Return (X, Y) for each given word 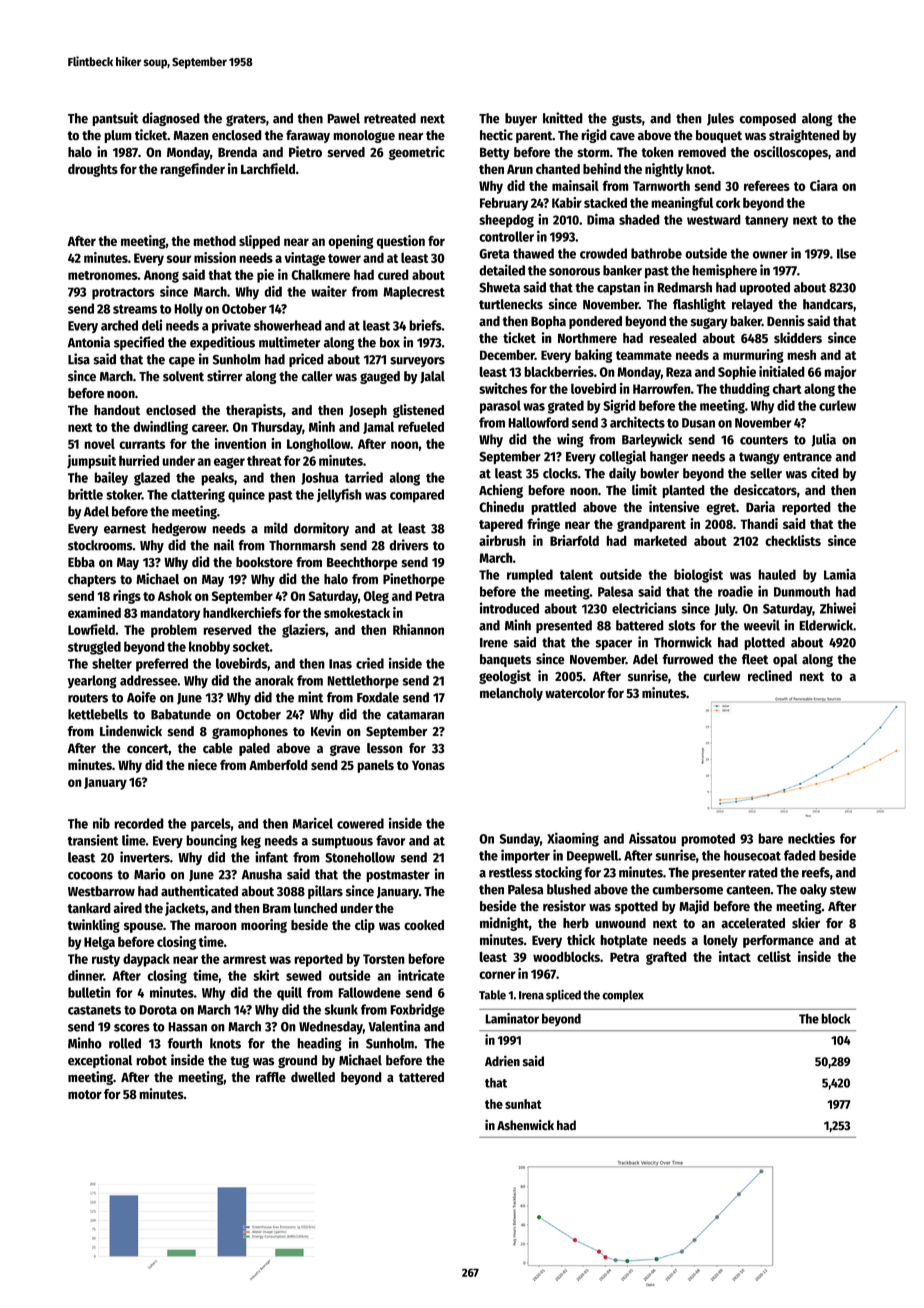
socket (251, 646)
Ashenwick (525, 1125)
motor (85, 1094)
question (400, 242)
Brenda (237, 152)
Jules (720, 119)
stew (843, 890)
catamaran (415, 715)
